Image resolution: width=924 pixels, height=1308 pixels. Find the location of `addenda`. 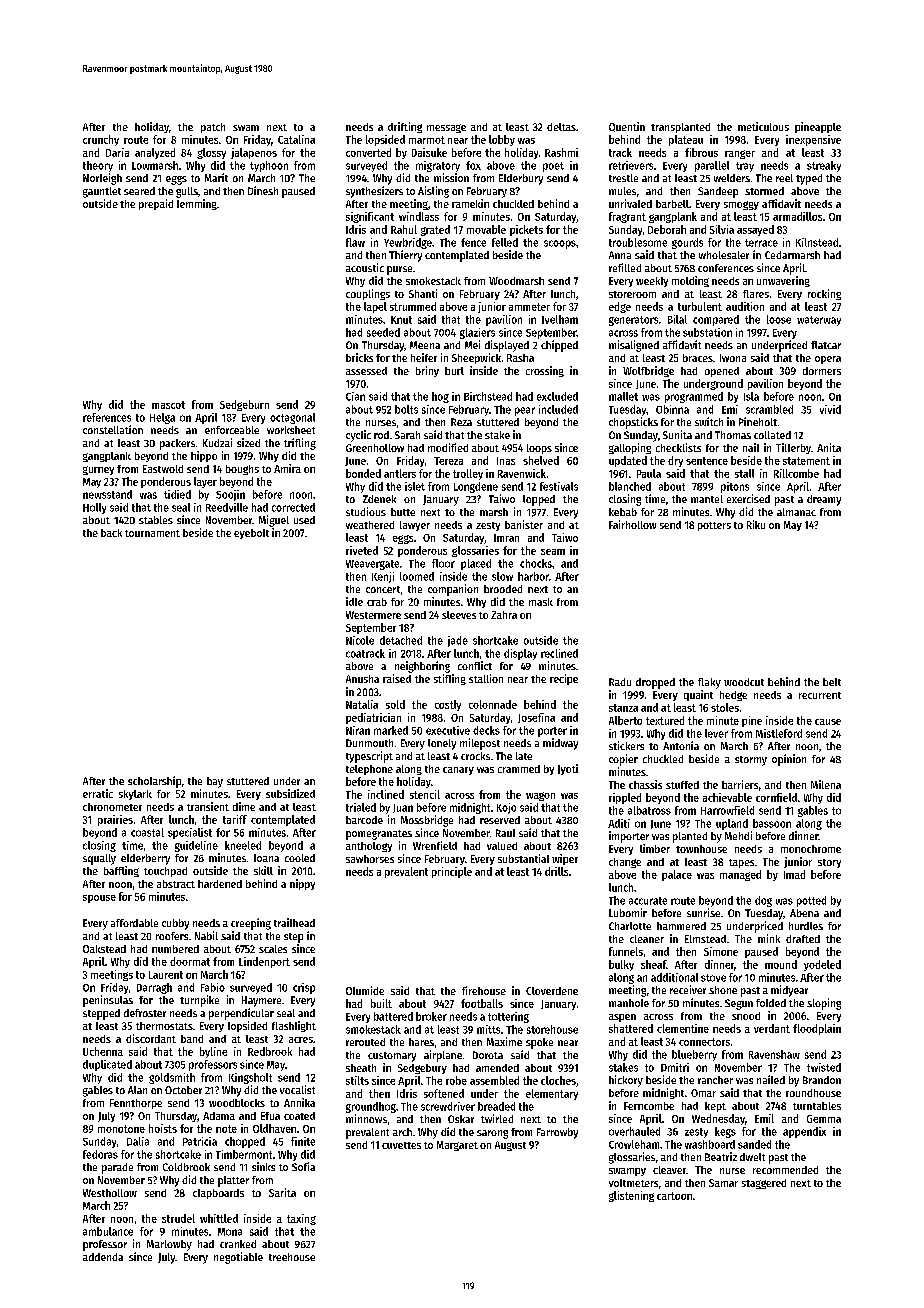

addenda is located at coordinates (103, 1257).
